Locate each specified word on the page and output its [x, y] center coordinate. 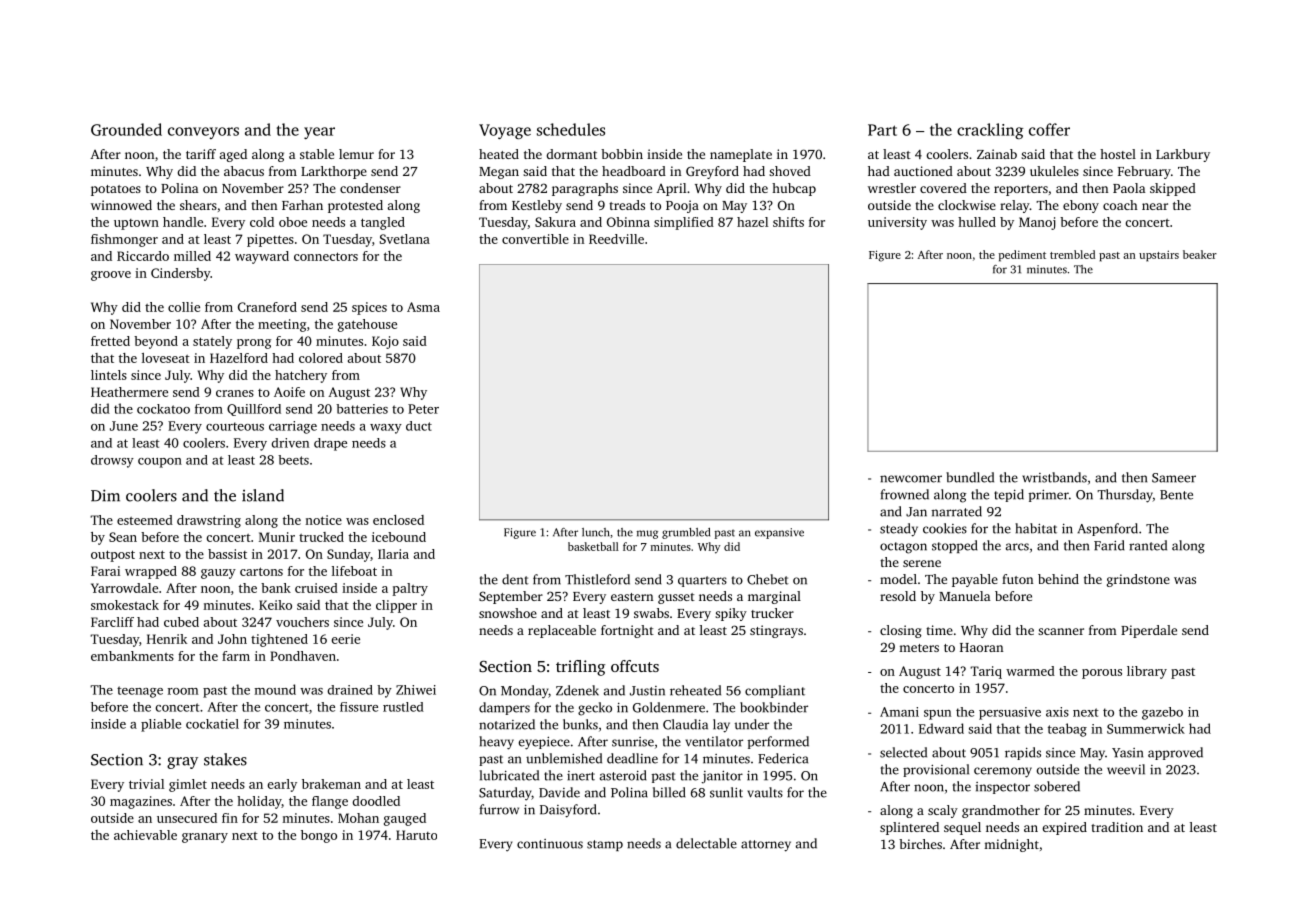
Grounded [126, 129]
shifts [788, 222]
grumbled [686, 533]
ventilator [714, 741]
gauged [405, 819]
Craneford [267, 307]
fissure [359, 707]
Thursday [1125, 496]
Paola [1129, 188]
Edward [941, 728]
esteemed [145, 520]
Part [882, 130]
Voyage [505, 131]
